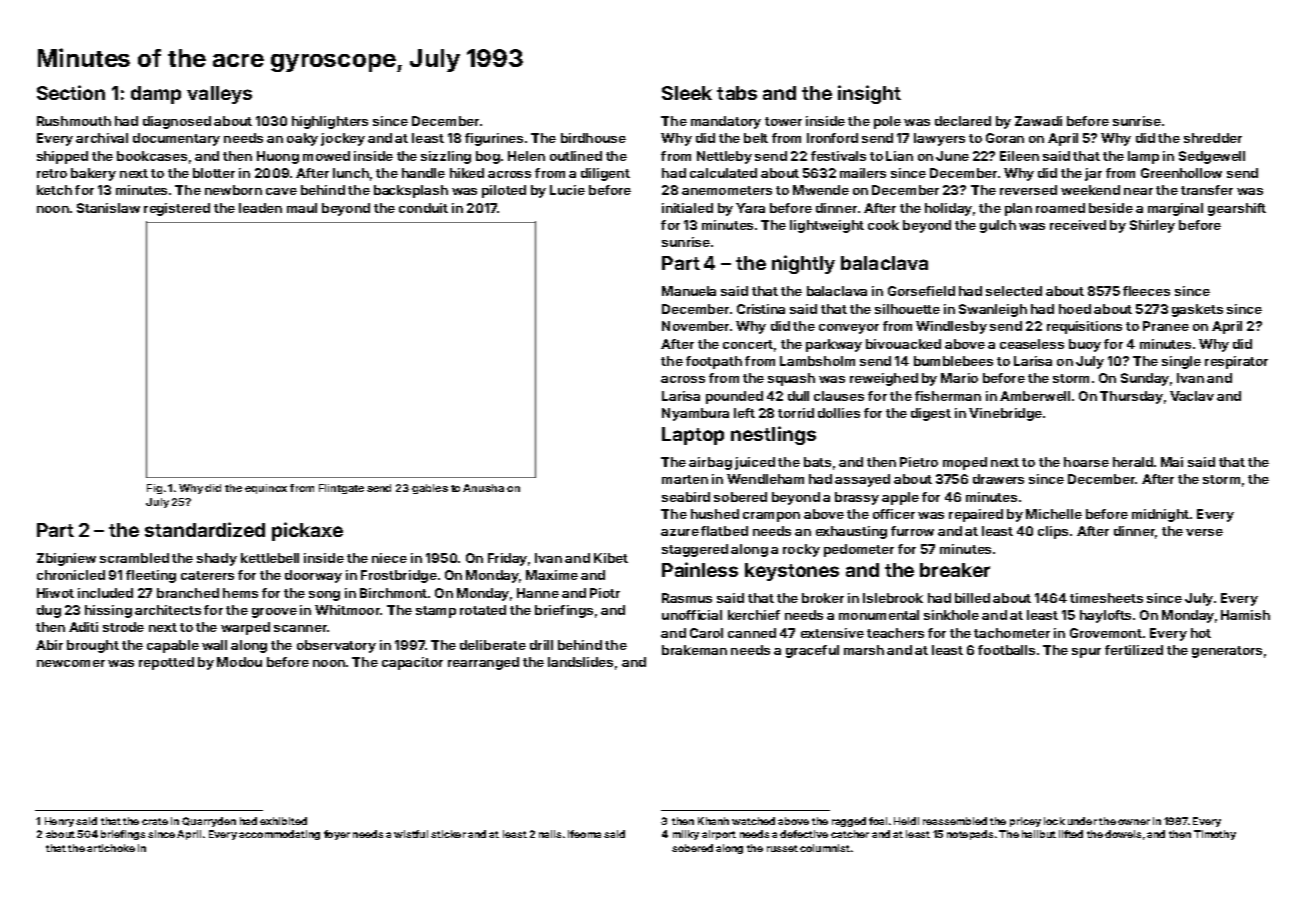 The width and height of the screenshot is (1308, 924). I want to click on exhibited, so click(283, 821).
